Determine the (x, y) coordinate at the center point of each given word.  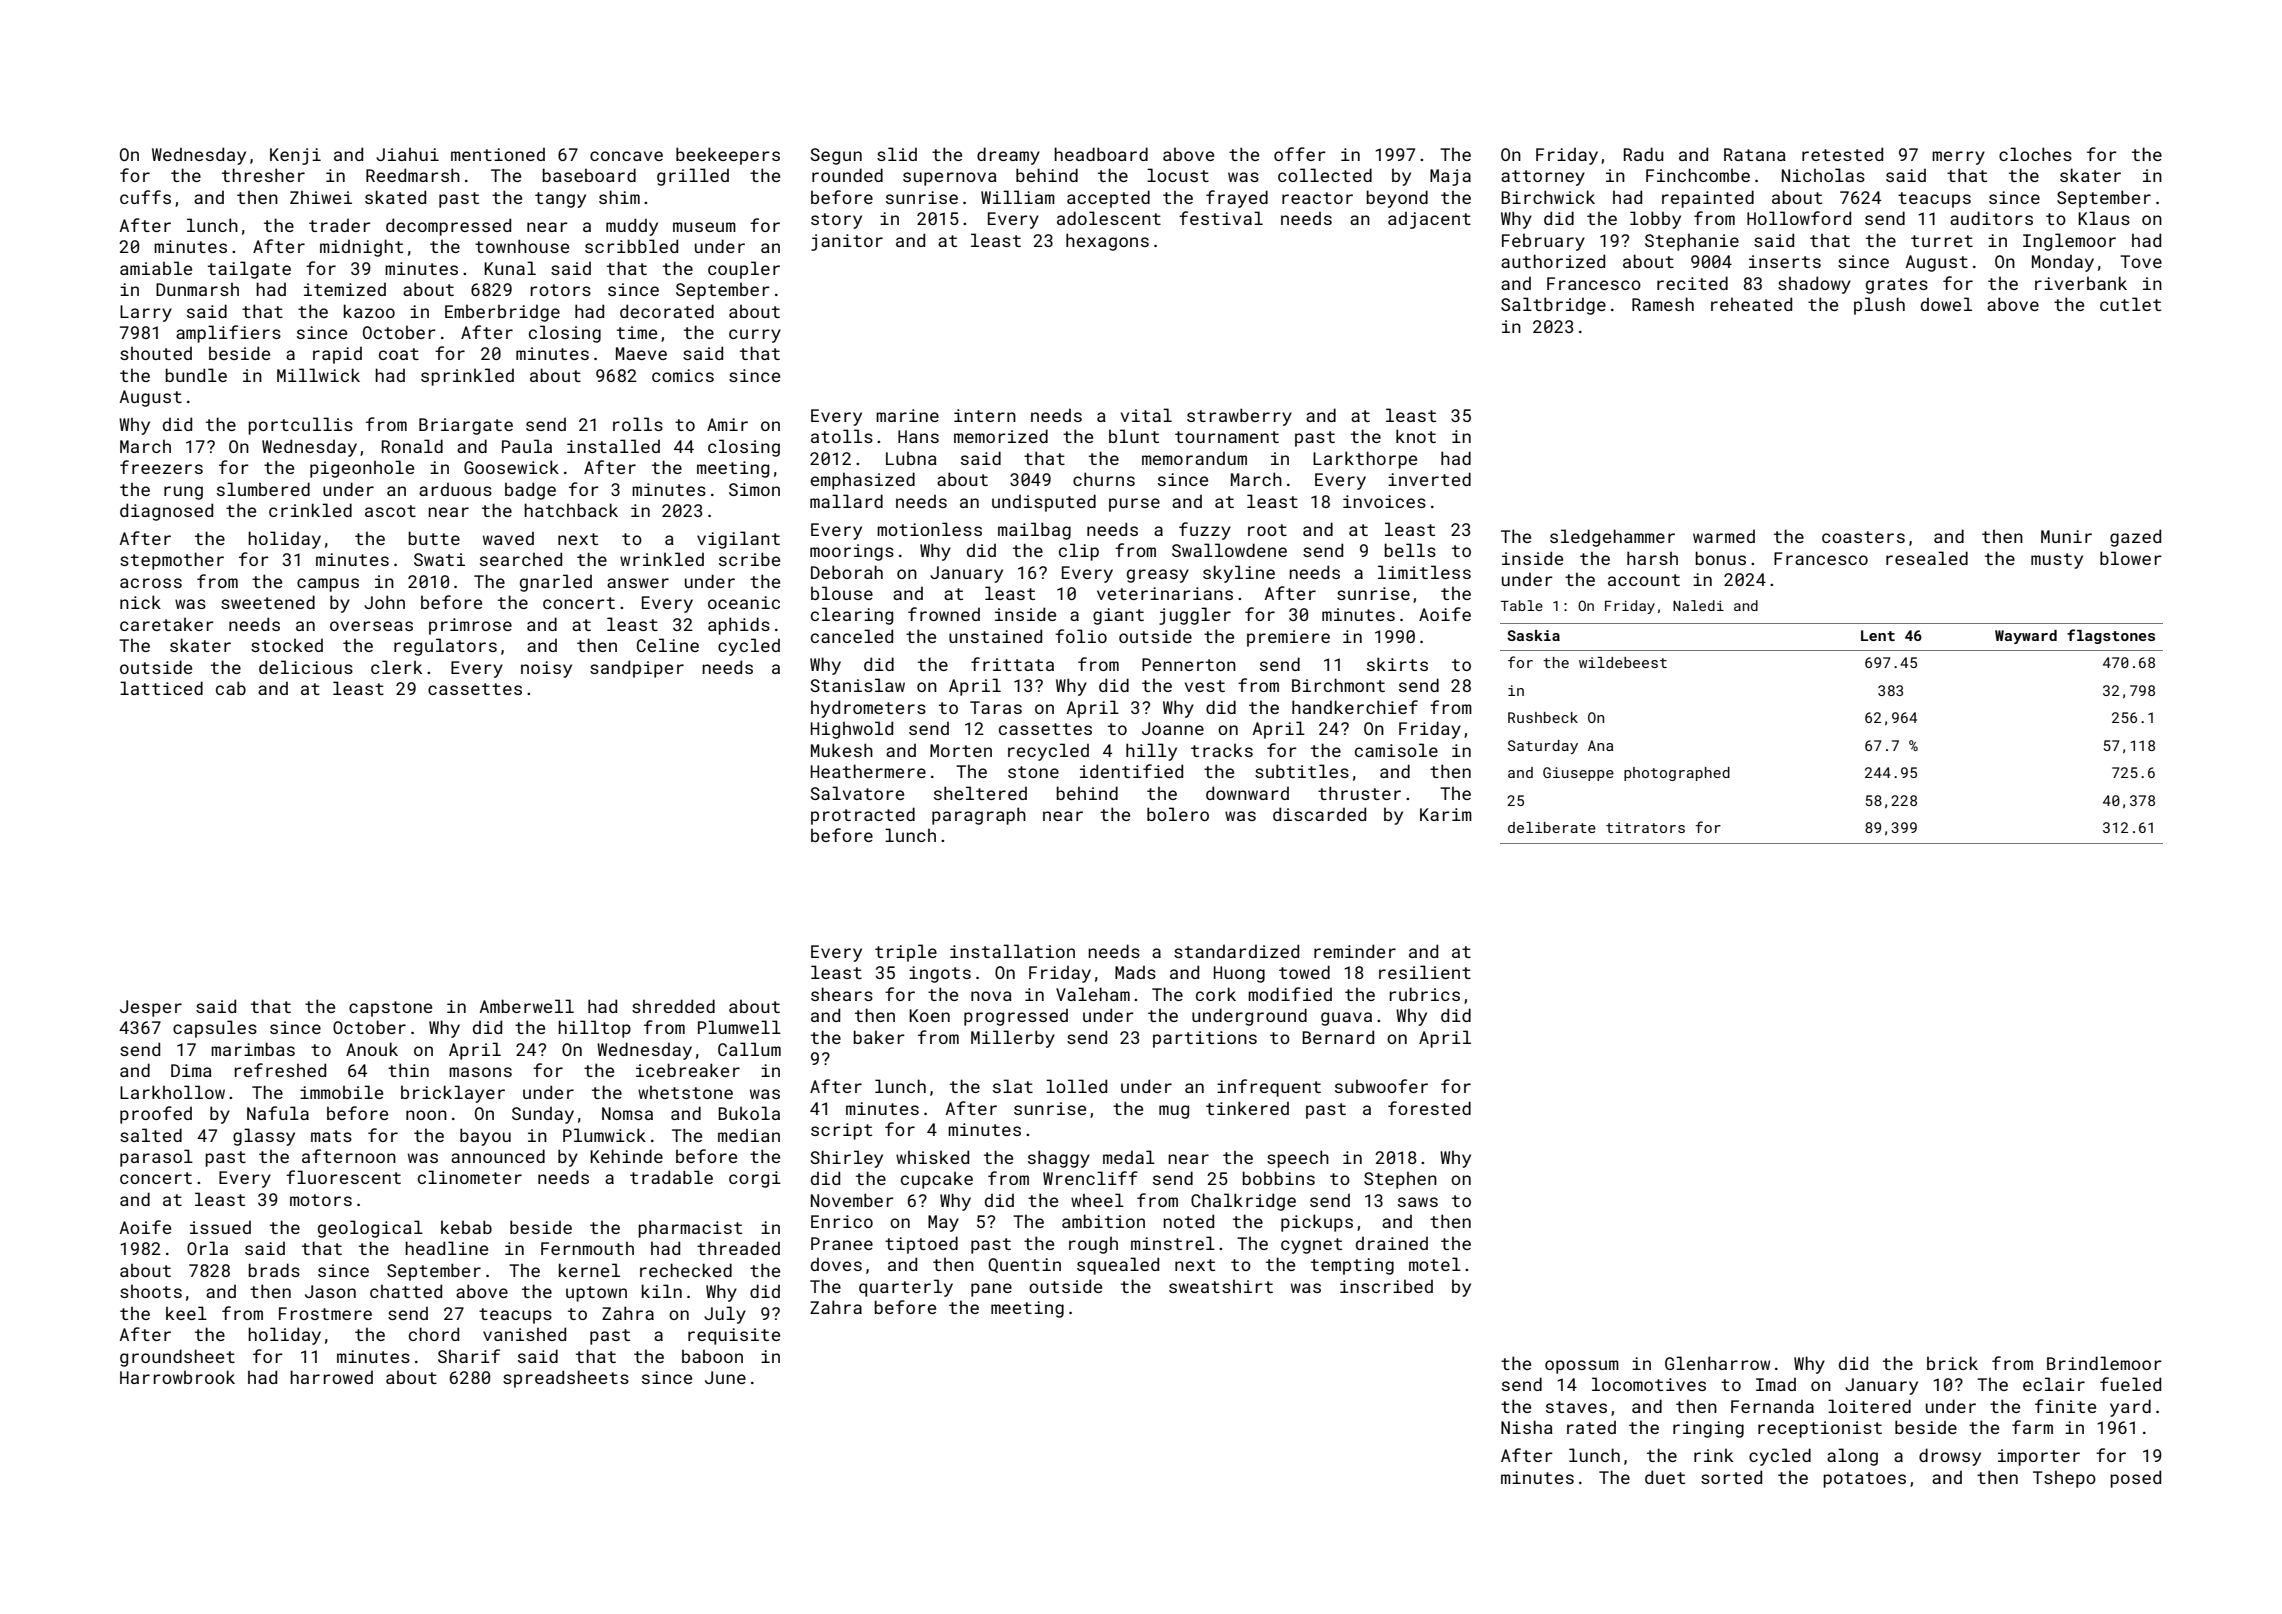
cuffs (145, 197)
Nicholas (1823, 175)
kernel (589, 1270)
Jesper (151, 1008)
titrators (1645, 827)
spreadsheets (566, 1379)
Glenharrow (1717, 1363)
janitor (847, 242)
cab (231, 688)
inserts (1785, 261)
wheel (1097, 1200)
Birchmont (1338, 685)
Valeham (1093, 994)
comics (683, 375)
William (1018, 197)
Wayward (2026, 637)
